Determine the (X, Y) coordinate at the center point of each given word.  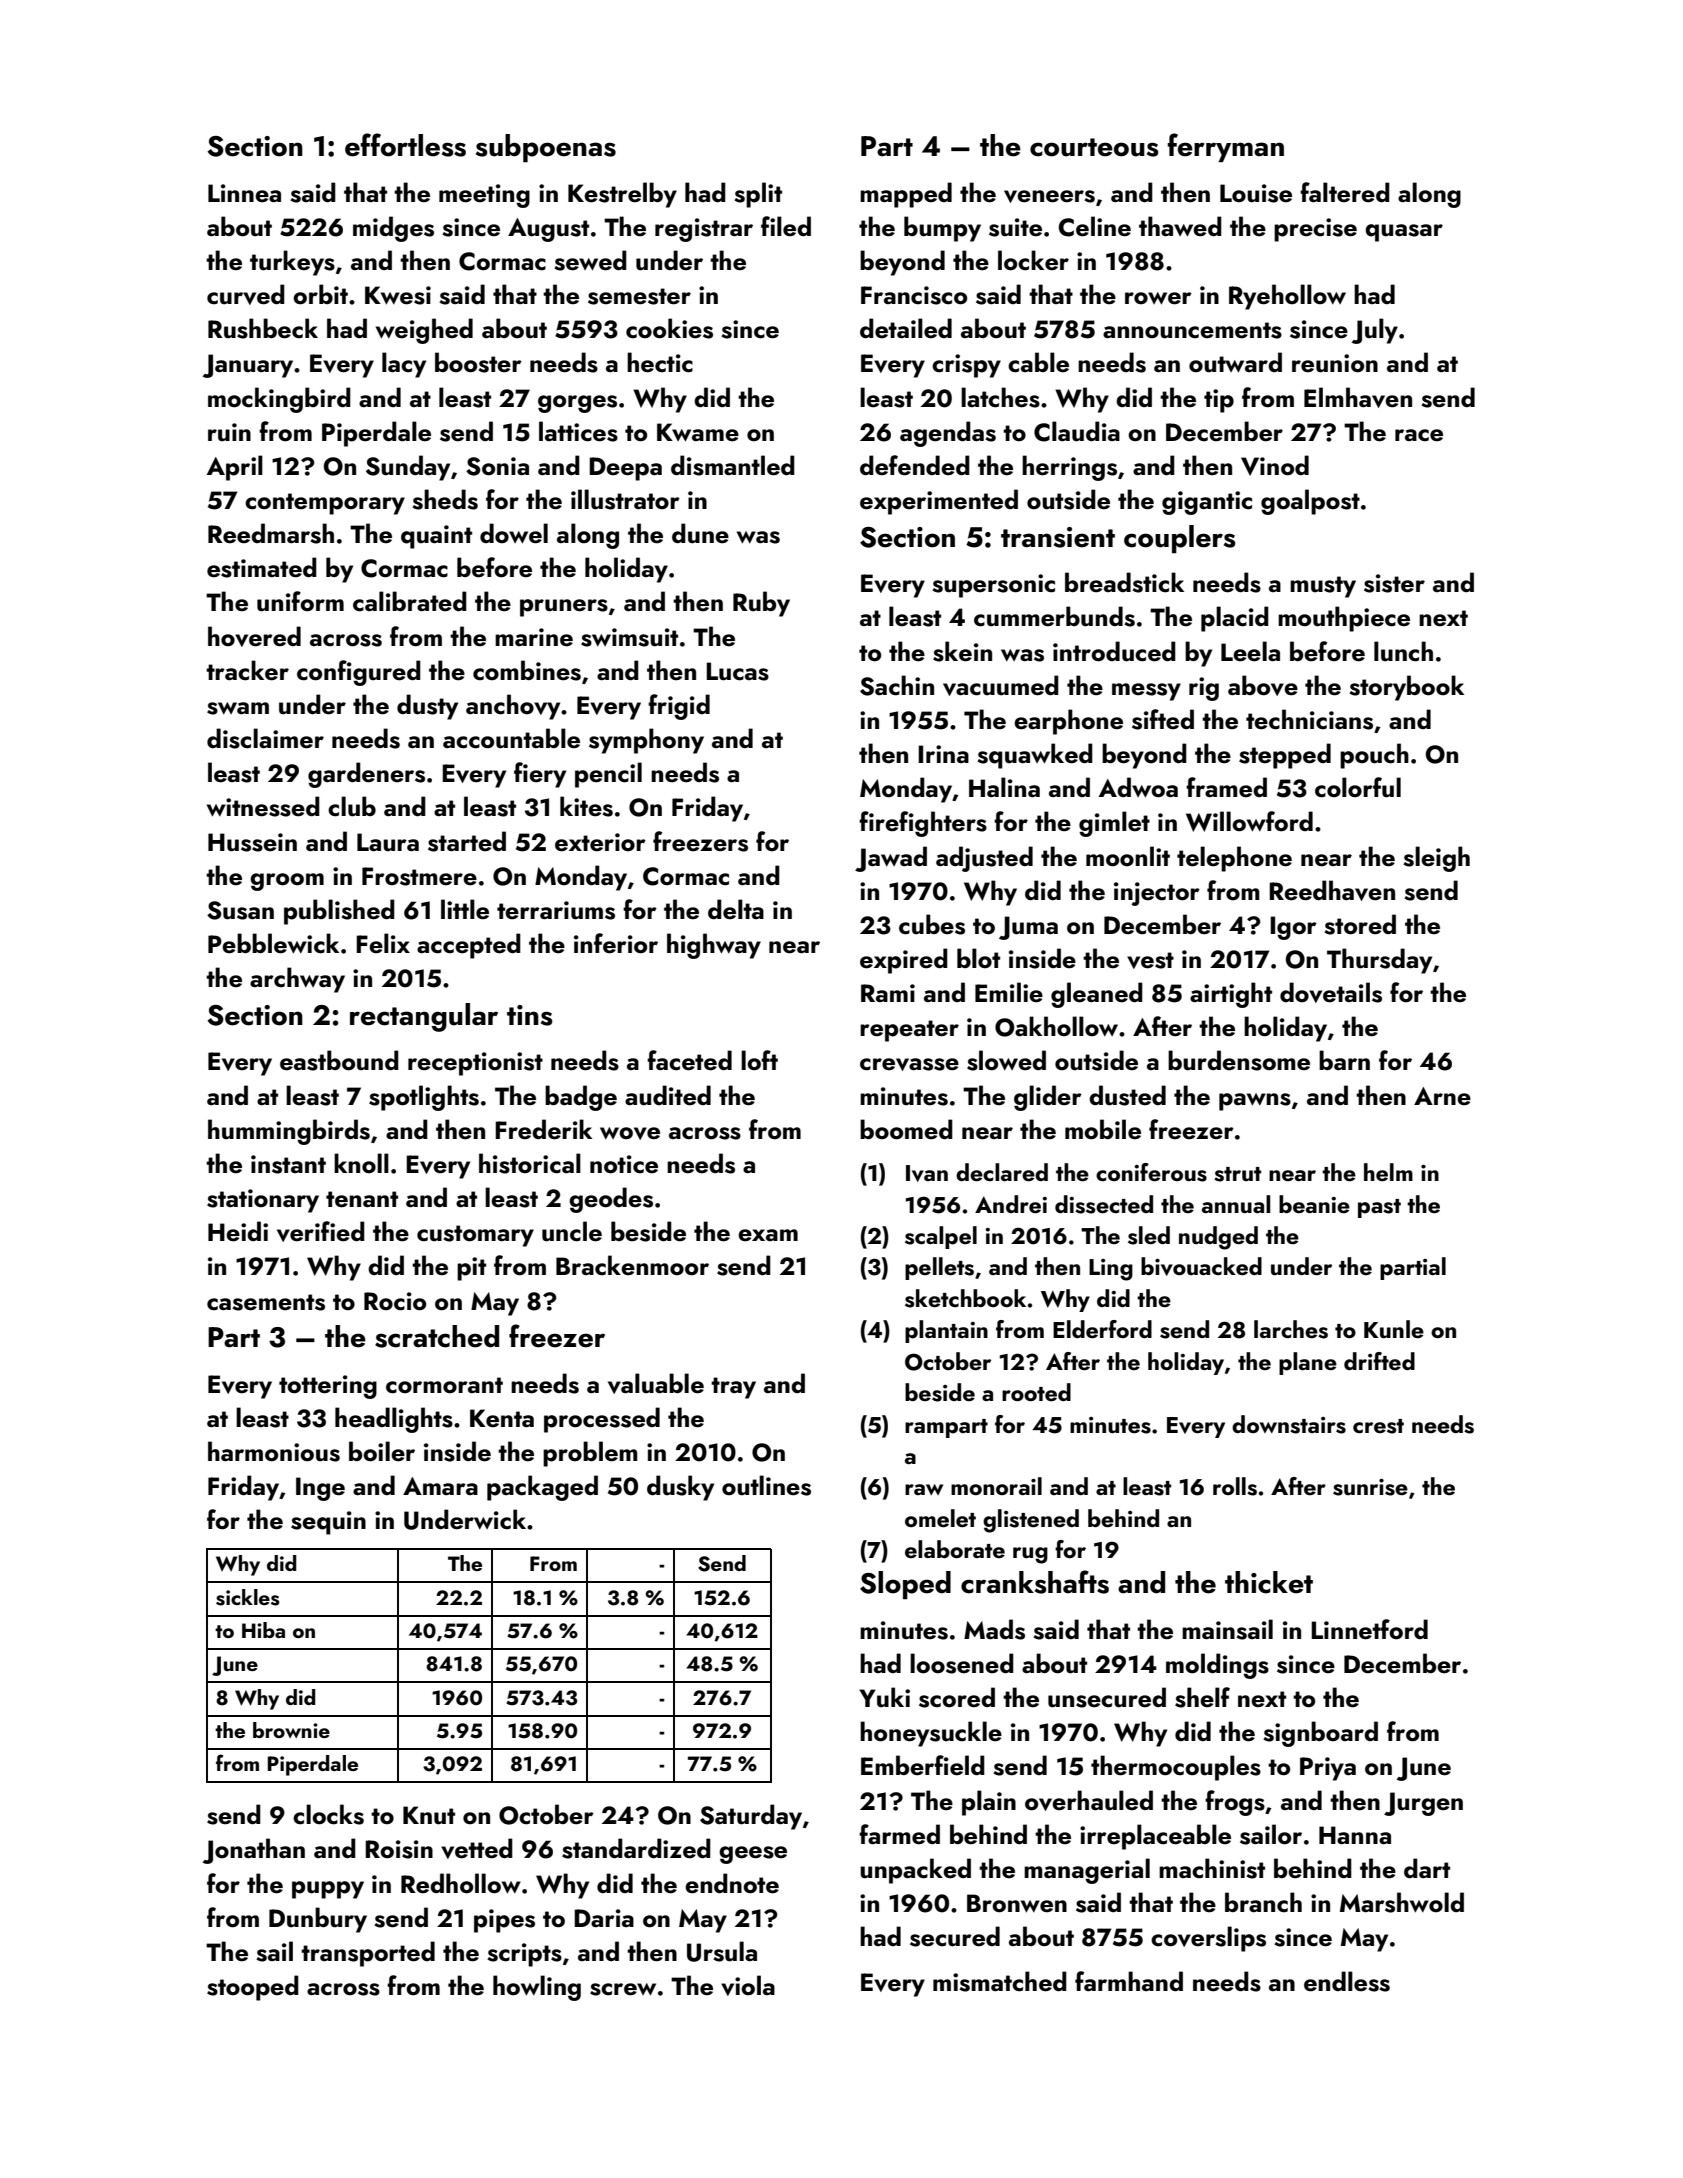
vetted (477, 1848)
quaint (436, 537)
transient (1058, 537)
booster (478, 362)
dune (700, 533)
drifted (1379, 1361)
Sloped (905, 1585)
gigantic (1207, 503)
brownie (291, 1730)
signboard (1320, 1734)
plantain (946, 1331)
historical (530, 1163)
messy (1146, 692)
